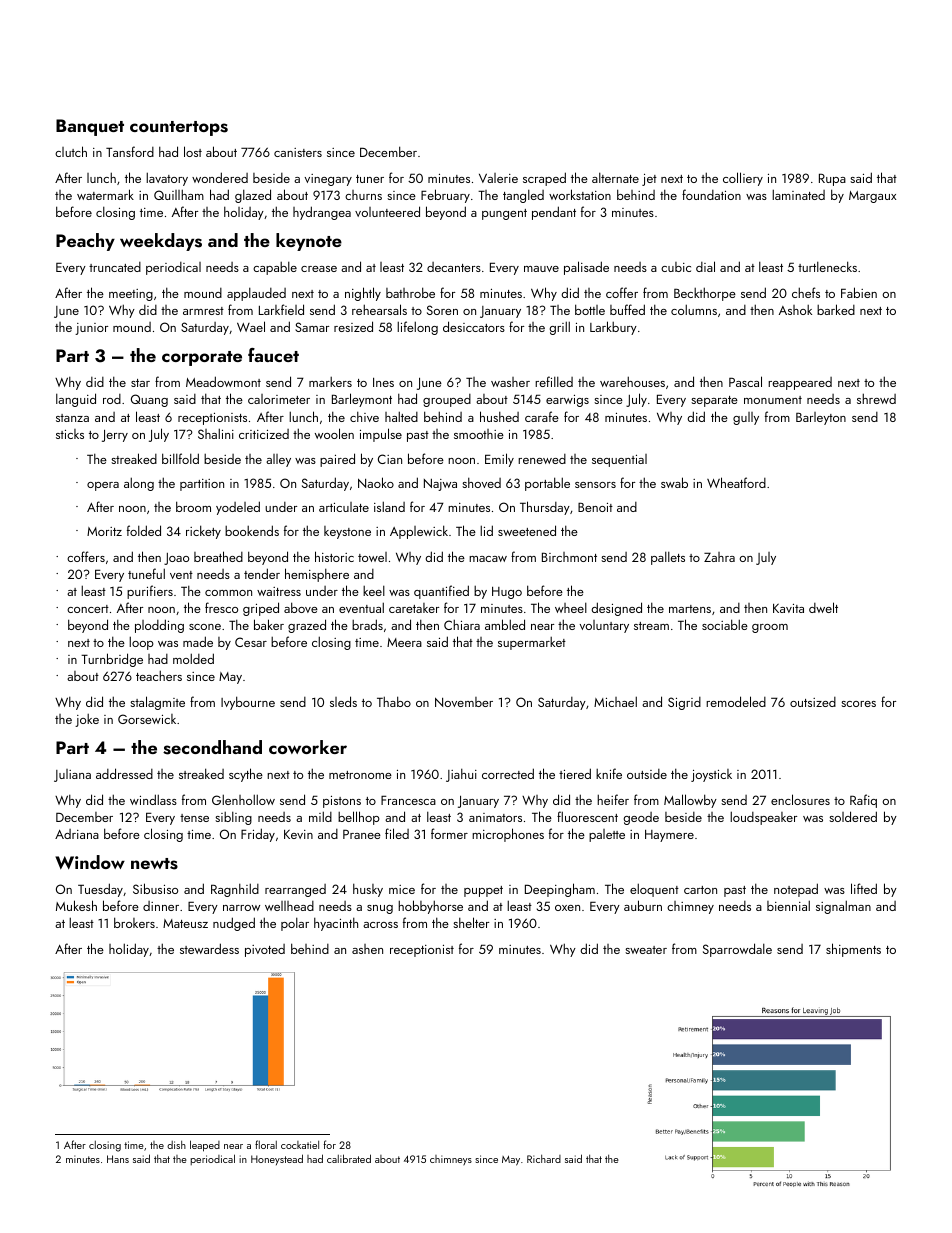 The height and width of the screenshot is (1233, 952). What do you see at coordinates (743, 179) in the screenshot?
I see `colliery` at bounding box center [743, 179].
